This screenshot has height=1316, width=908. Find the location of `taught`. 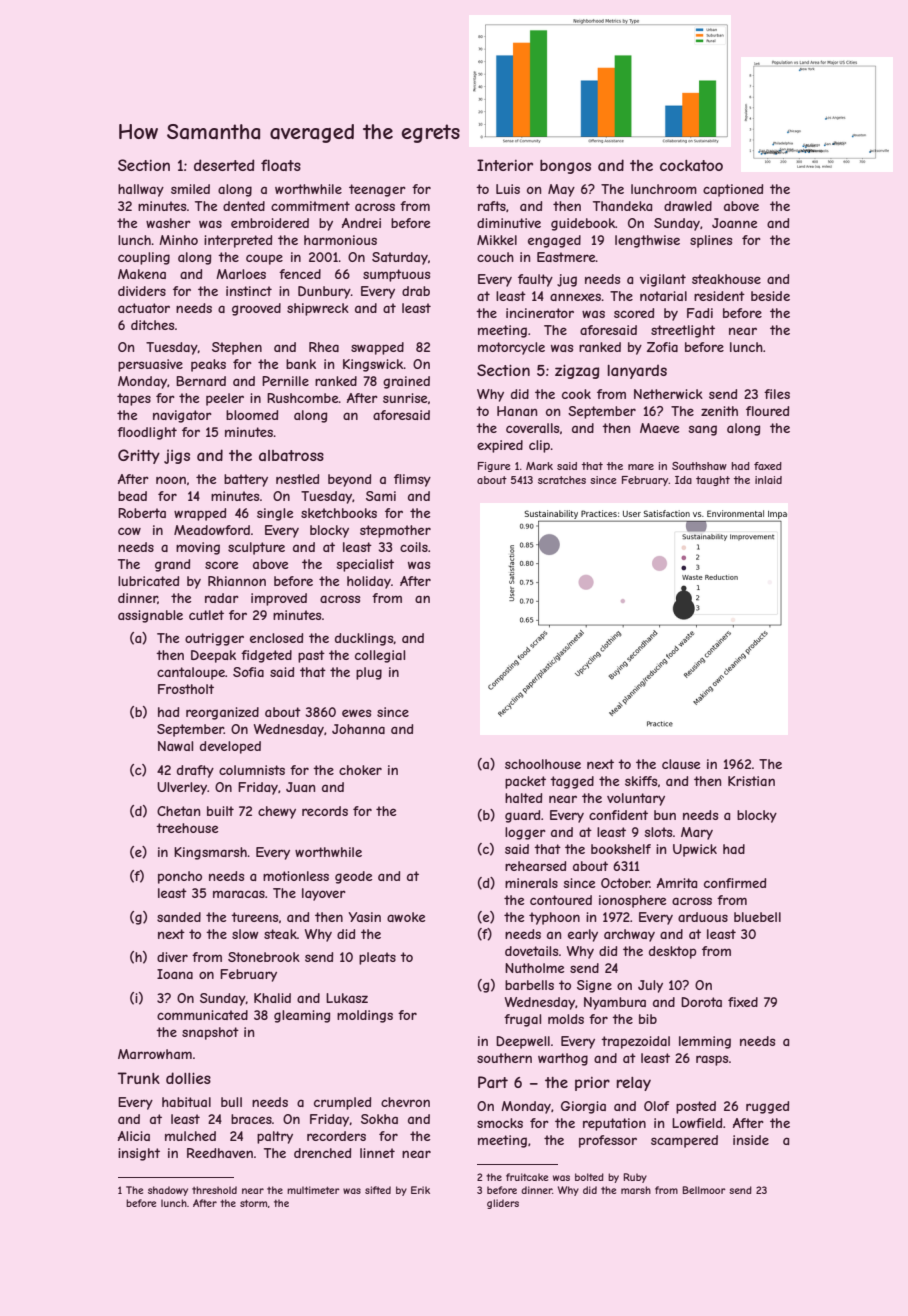

taught is located at coordinates (713, 481).
